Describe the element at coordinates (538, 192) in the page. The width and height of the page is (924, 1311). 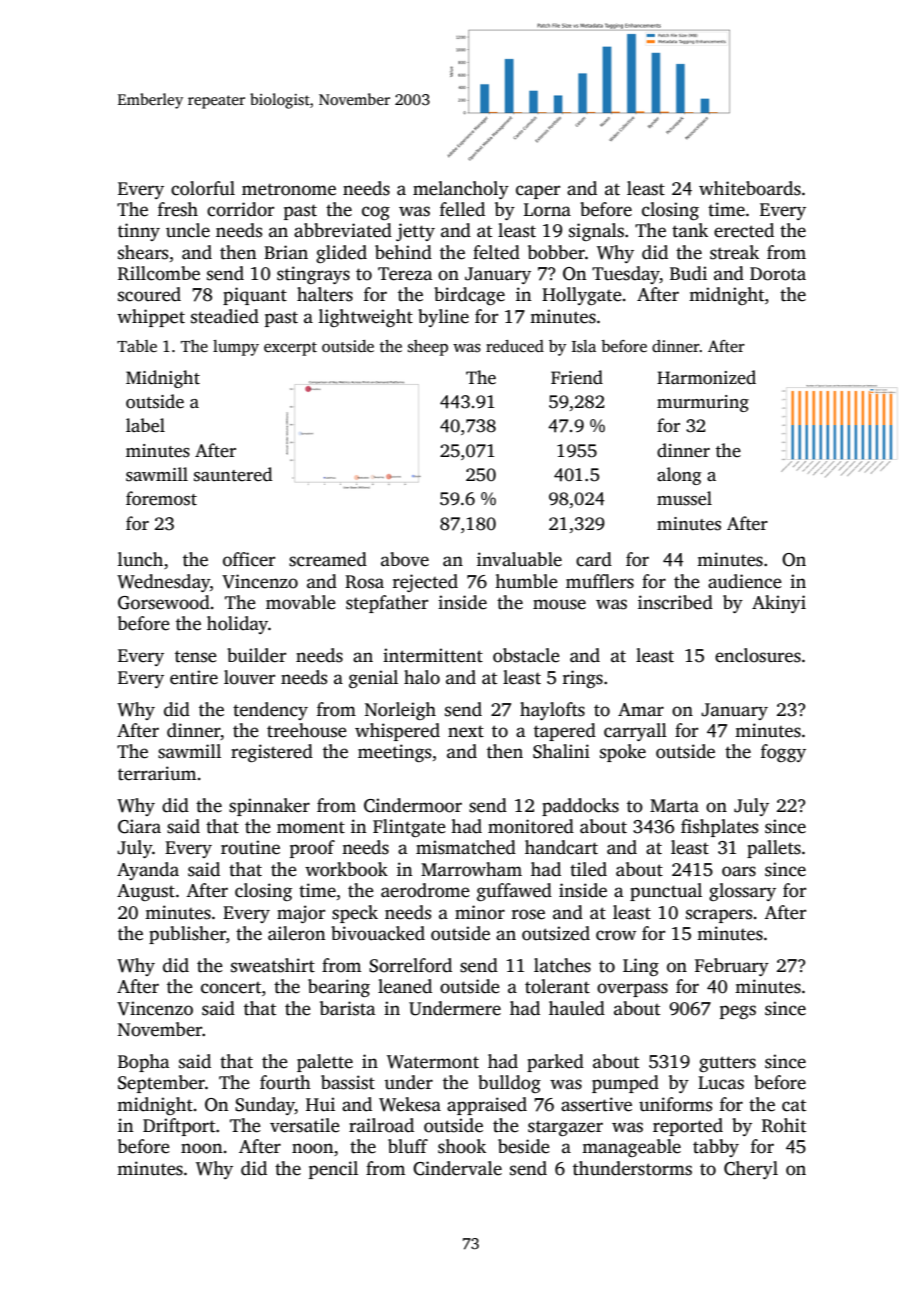
I see `caper` at that location.
